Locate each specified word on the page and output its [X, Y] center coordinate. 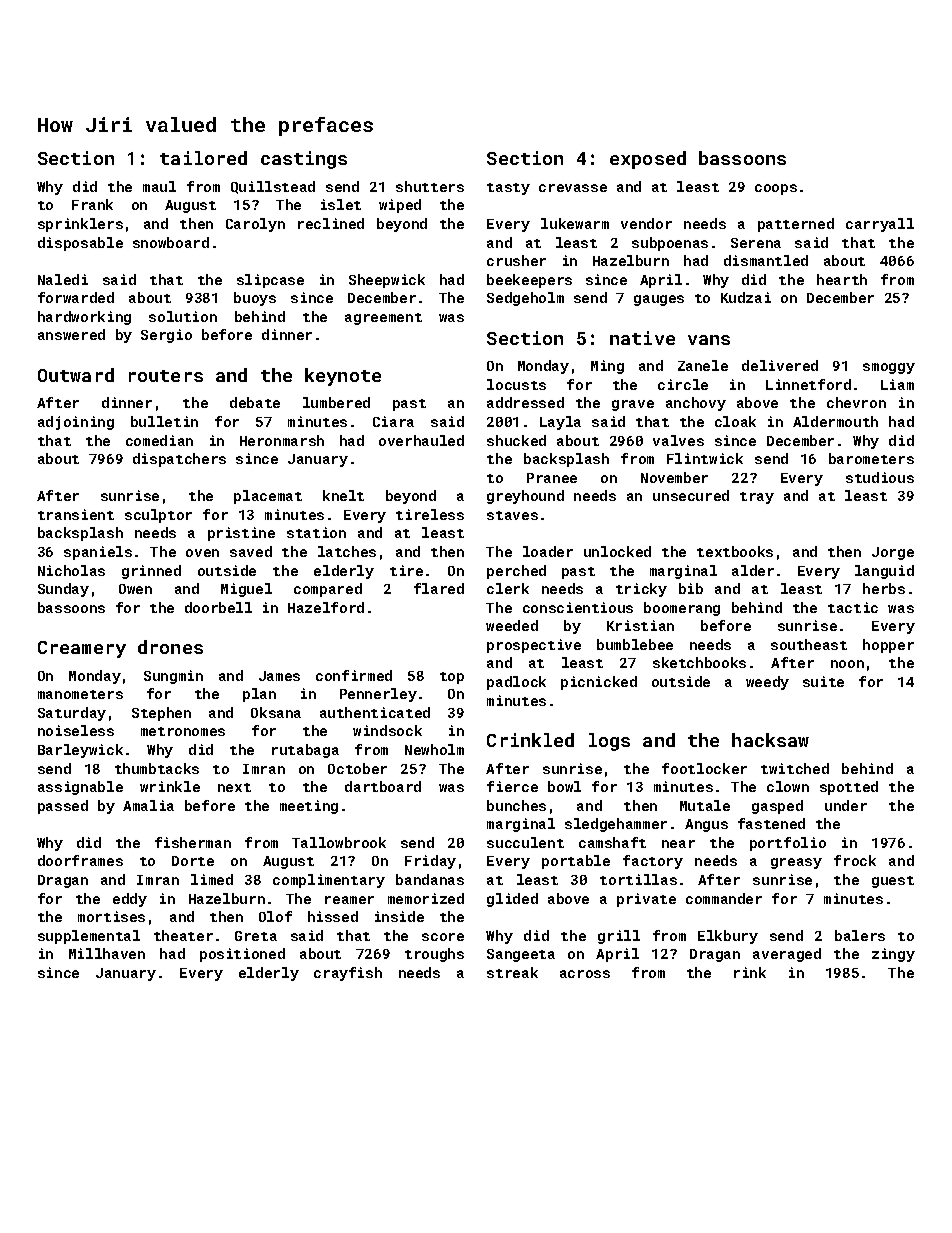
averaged [787, 955]
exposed [648, 160]
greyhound [525, 497]
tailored [203, 158]
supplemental [89, 937]
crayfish [348, 974]
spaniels [98, 553]
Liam [897, 384]
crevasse [573, 188]
